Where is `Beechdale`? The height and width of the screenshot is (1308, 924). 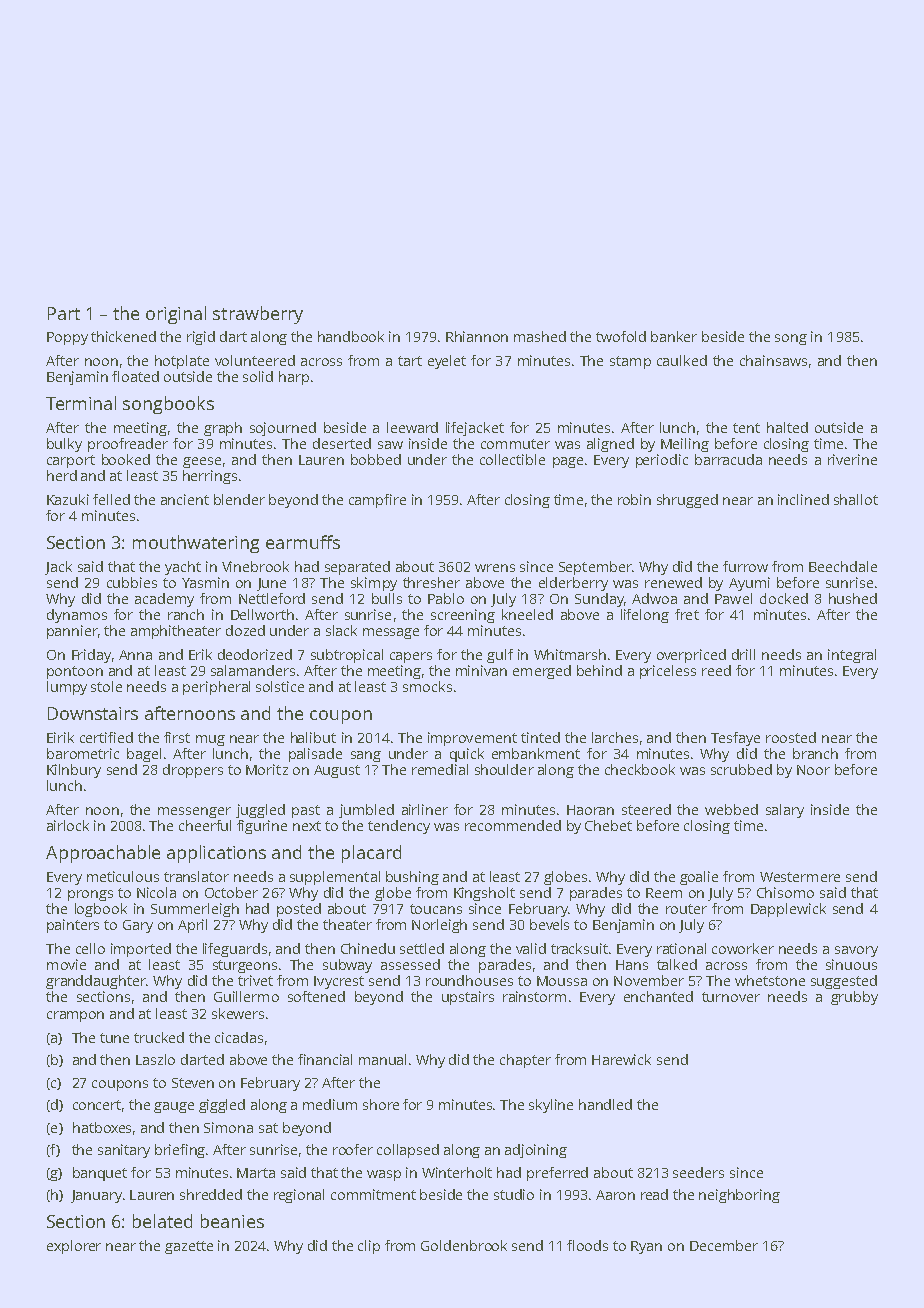
Beechdale is located at coordinates (843, 566).
